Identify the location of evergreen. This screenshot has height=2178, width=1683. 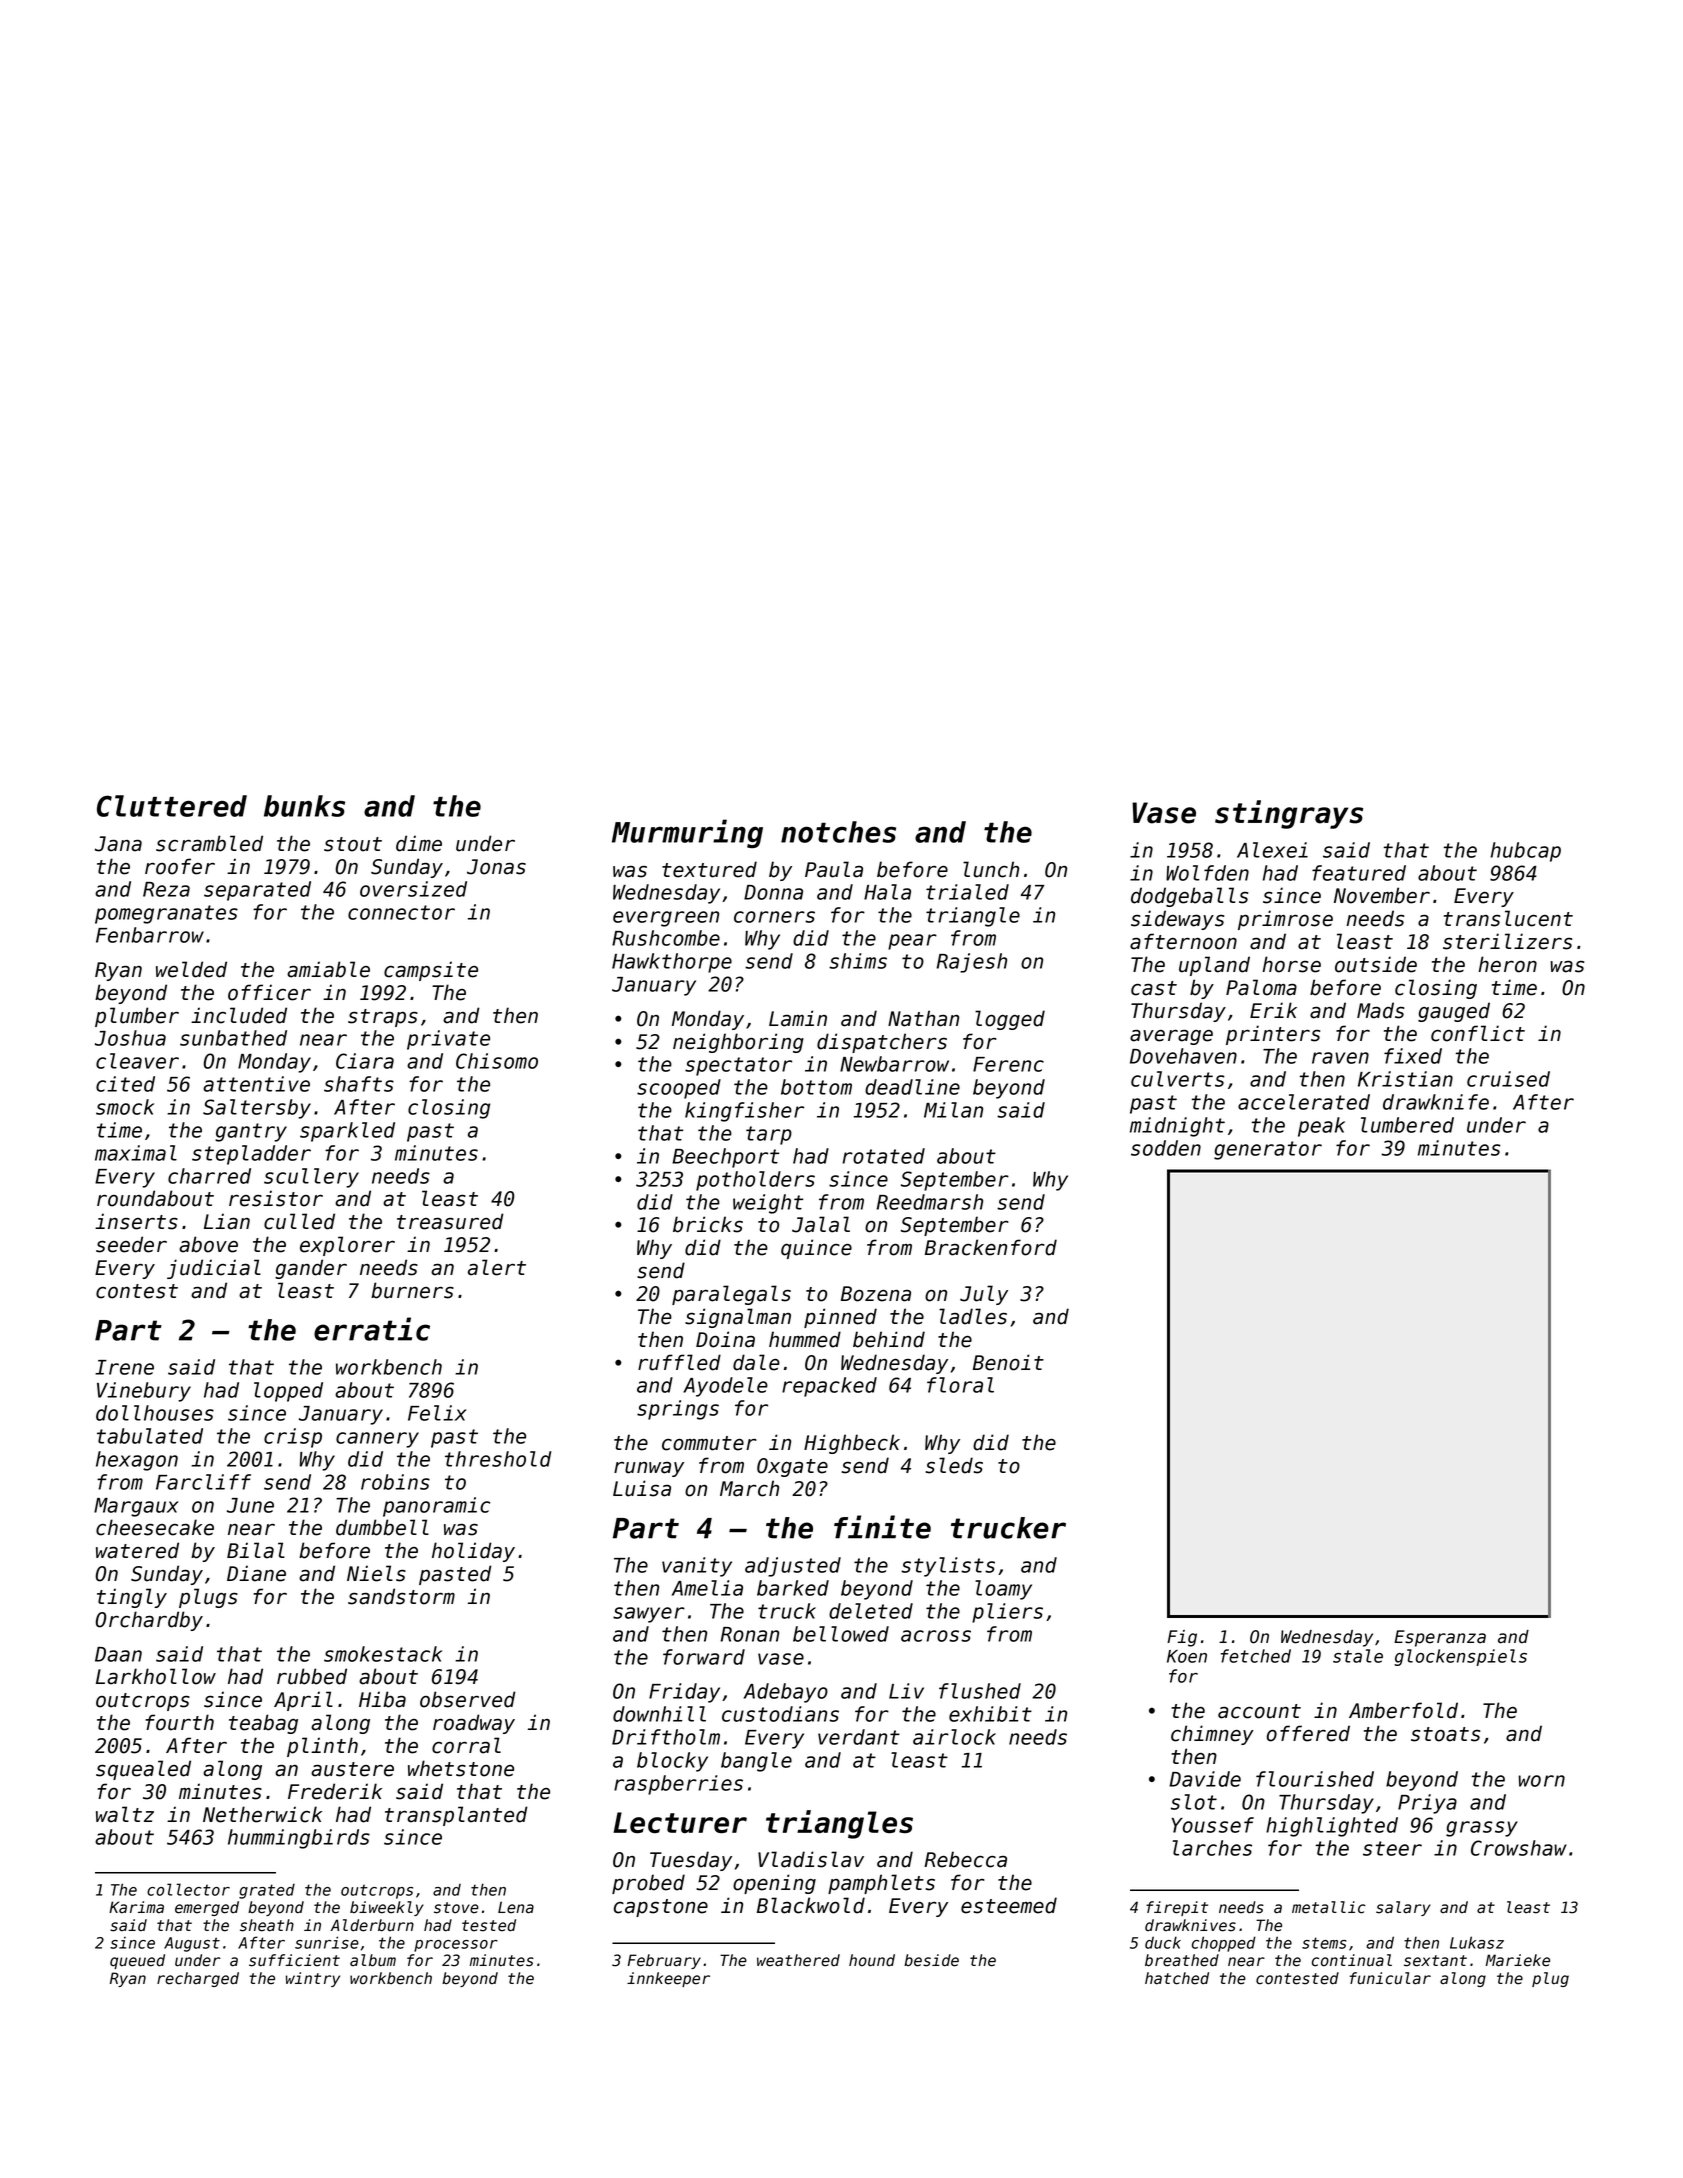
(666, 919).
